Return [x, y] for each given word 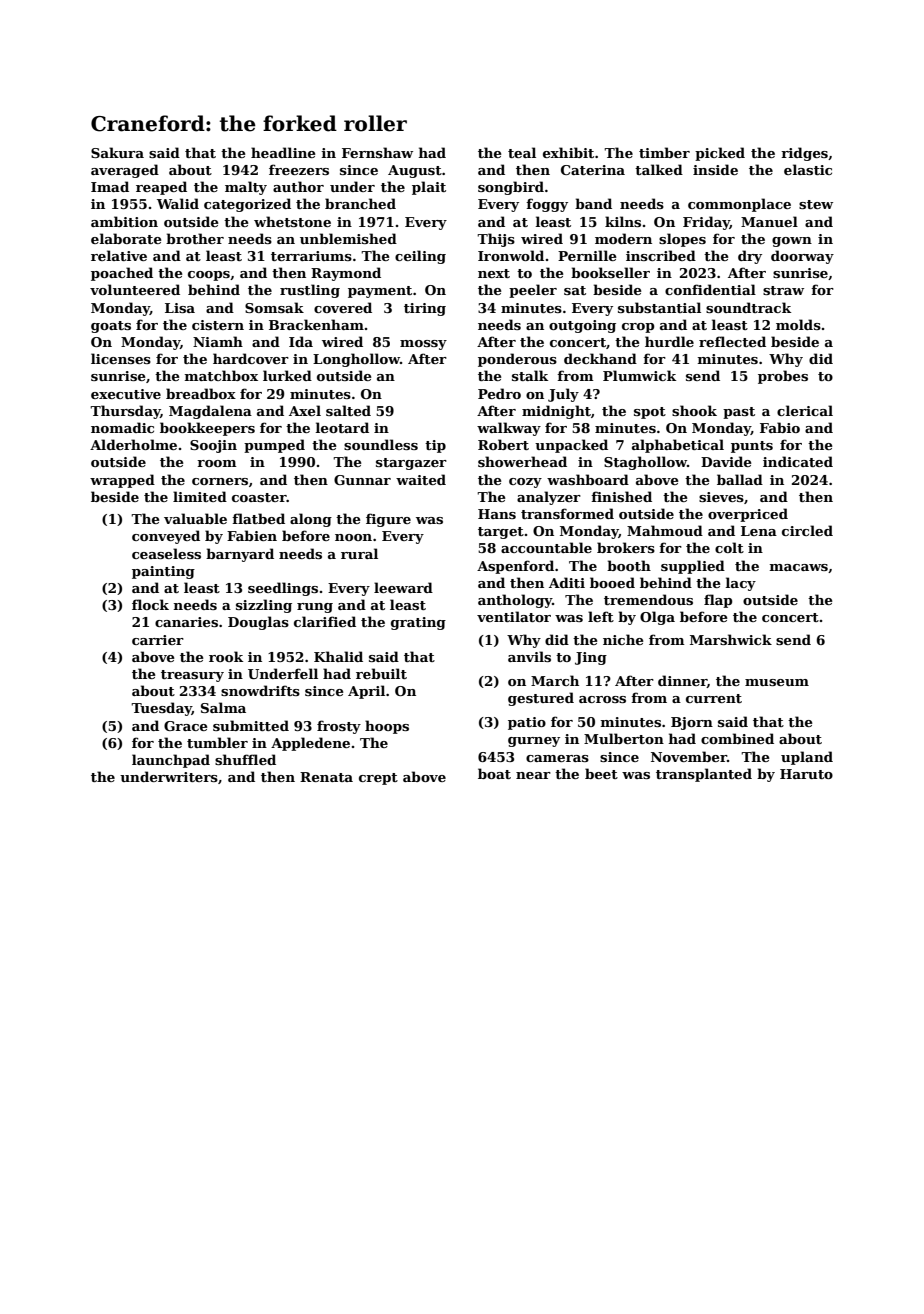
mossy [423, 345]
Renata [326, 777]
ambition [124, 221]
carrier [158, 640]
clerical [805, 410]
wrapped [122, 481]
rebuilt [381, 673]
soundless [381, 444]
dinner [682, 681]
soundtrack [748, 307]
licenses [121, 358]
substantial [659, 307]
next [494, 273]
